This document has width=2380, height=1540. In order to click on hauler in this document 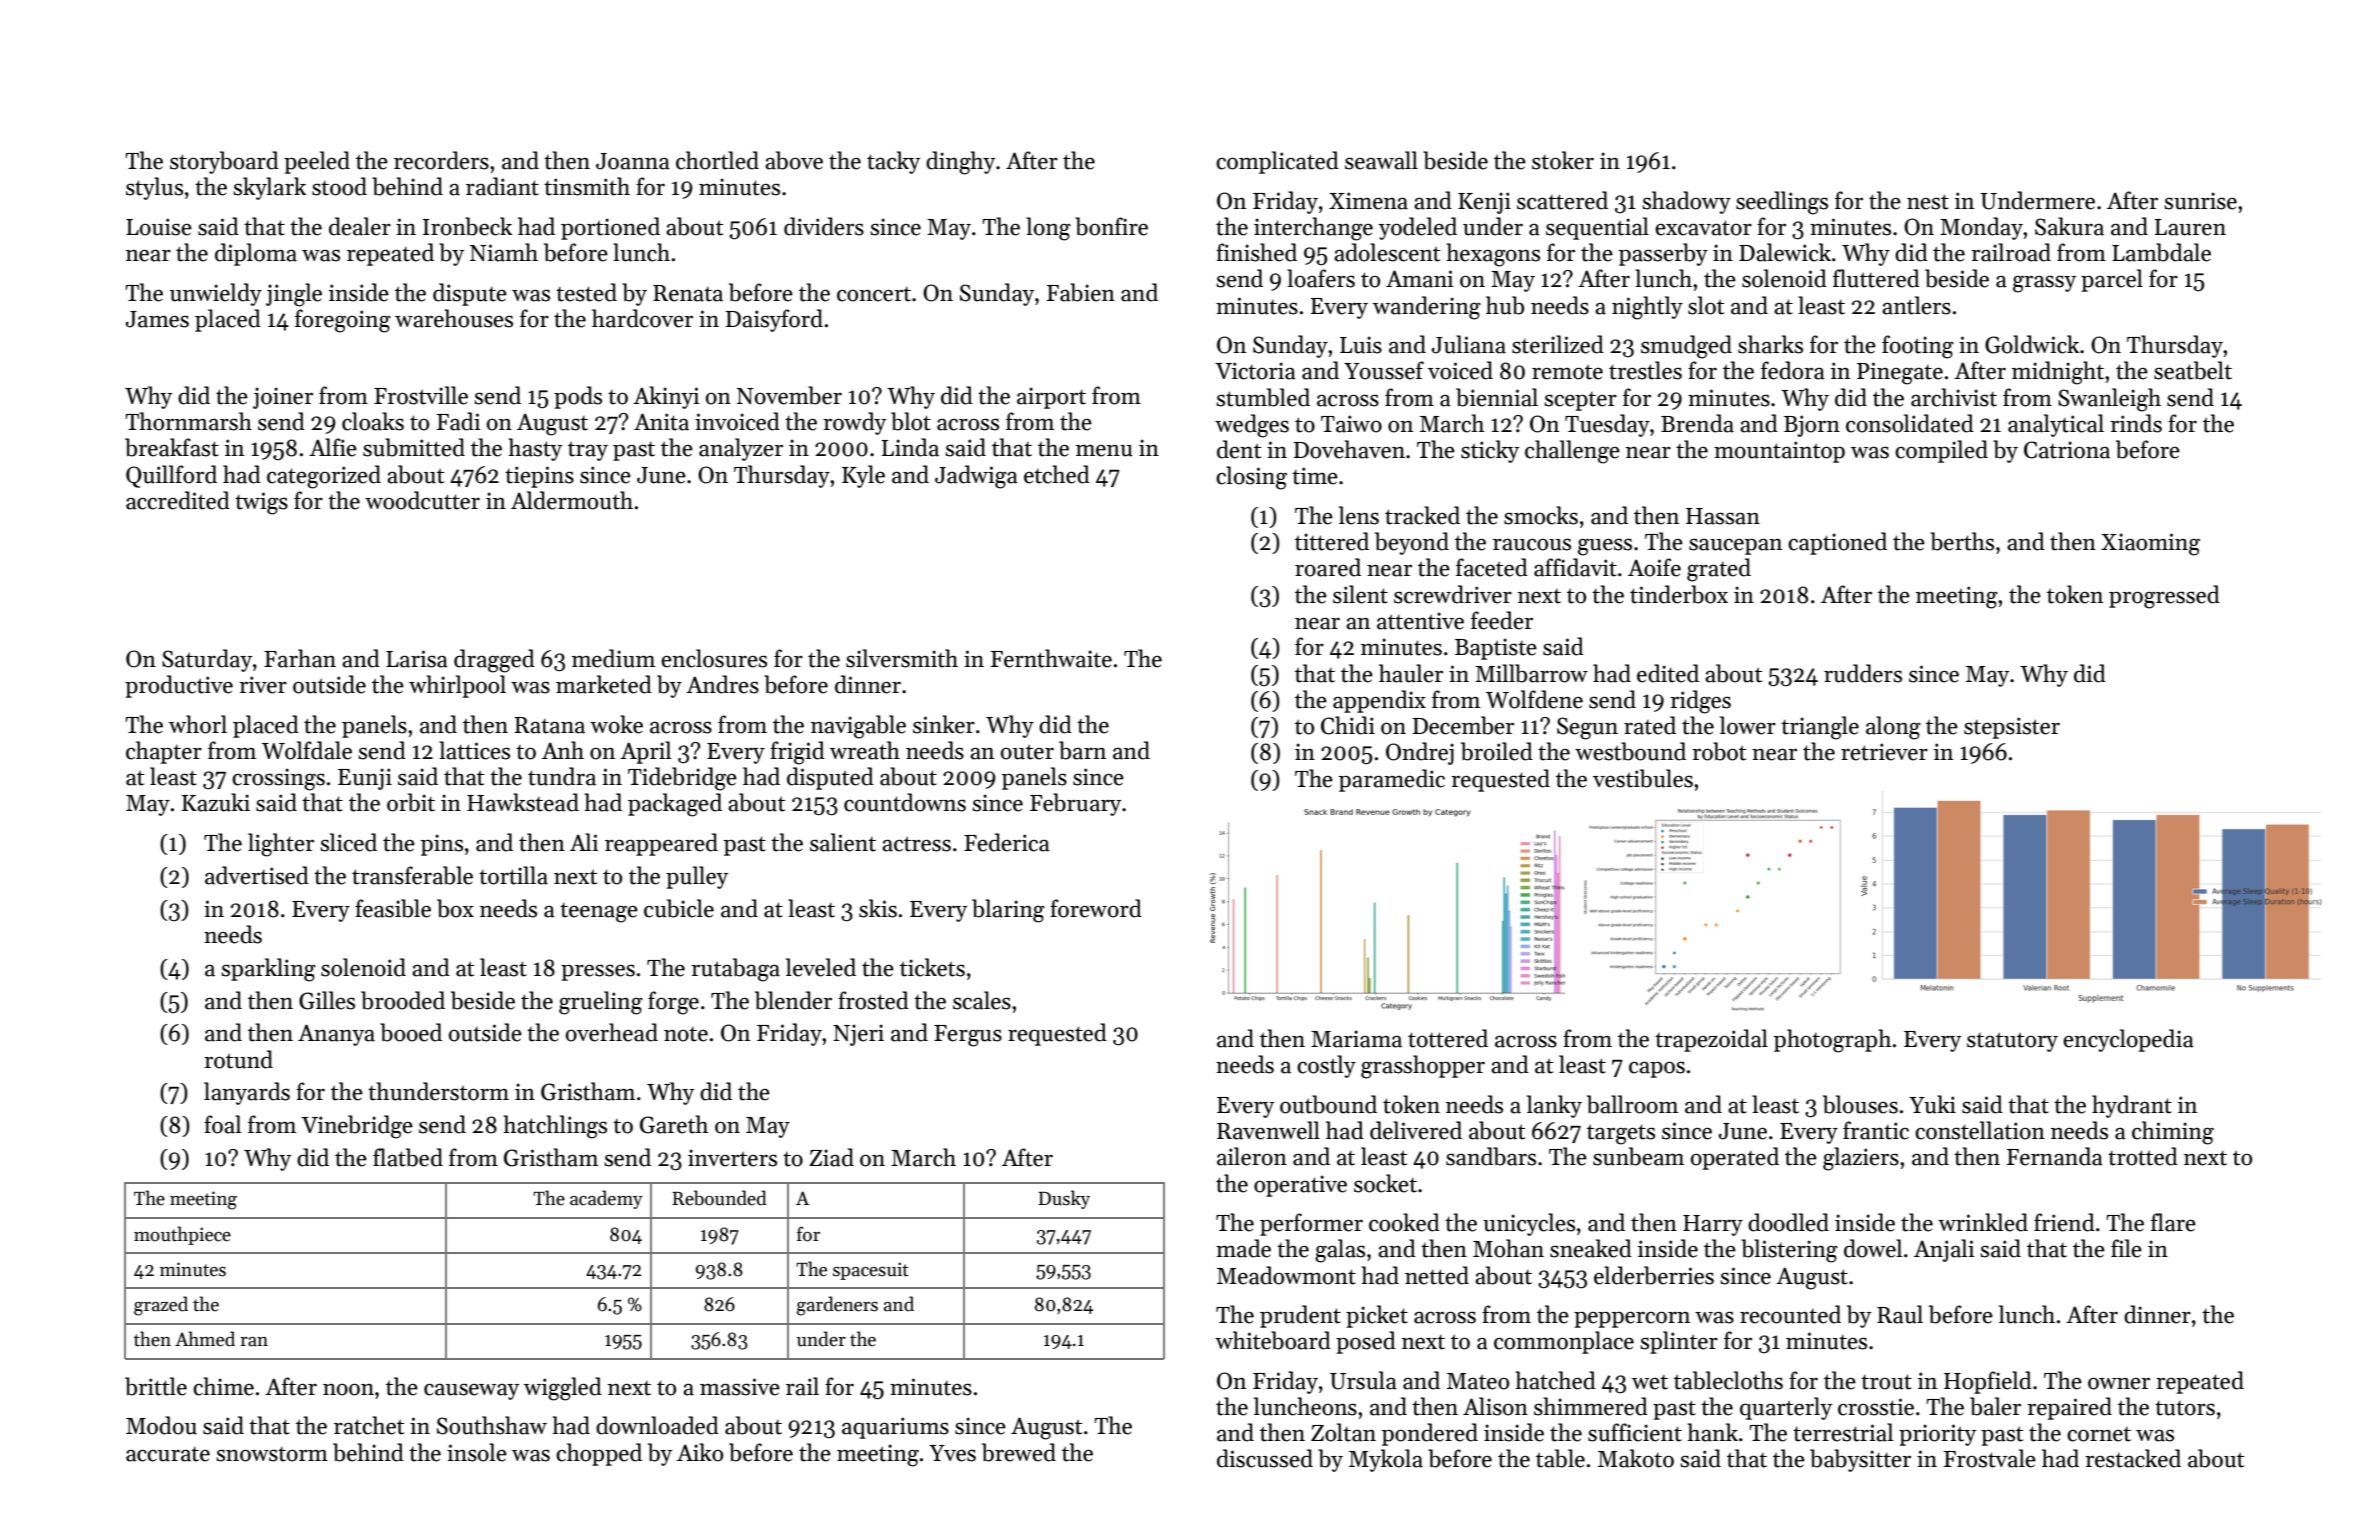, I will do `click(1411, 673)`.
